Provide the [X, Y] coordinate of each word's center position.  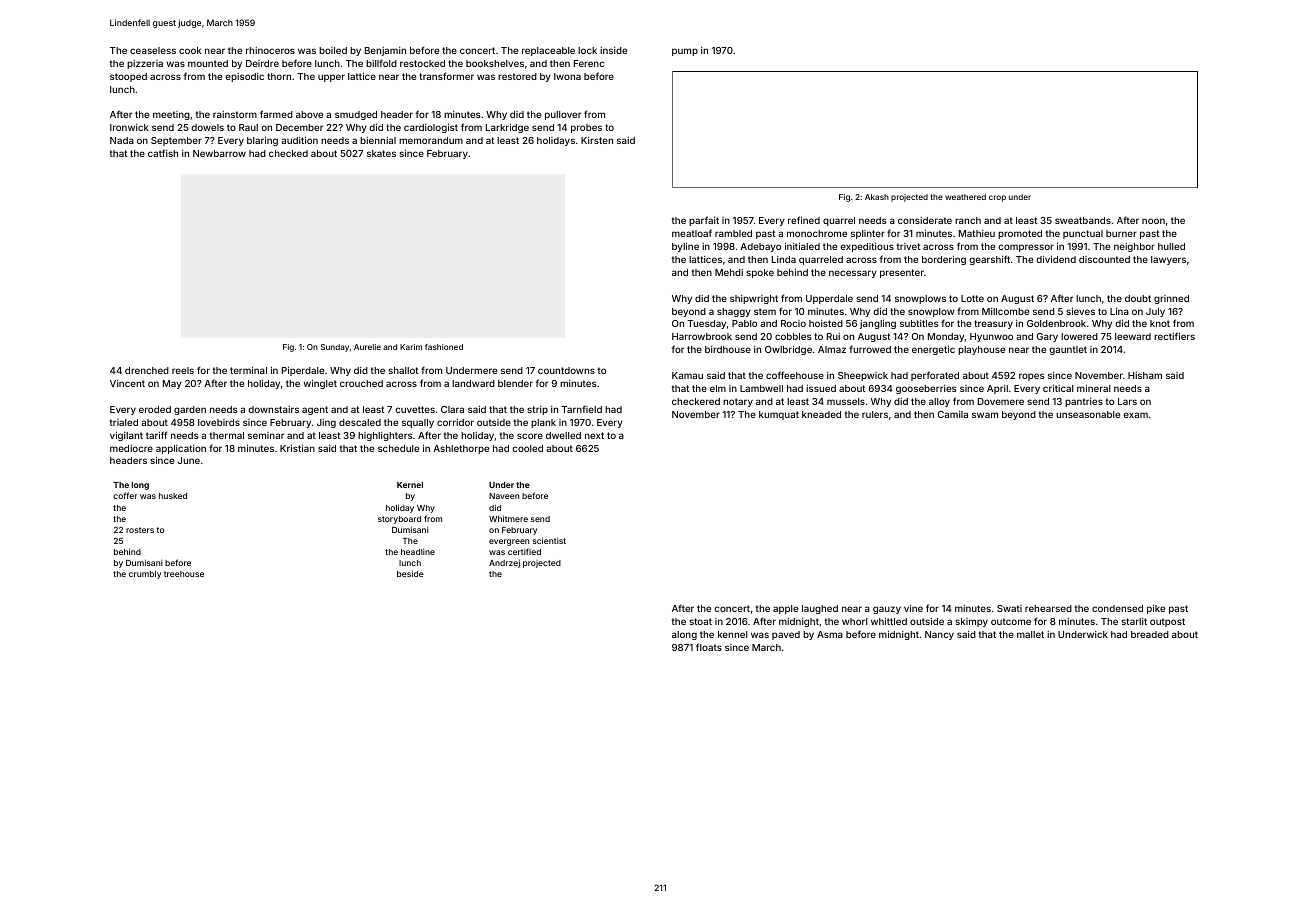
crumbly [145, 575]
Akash [877, 197]
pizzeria [145, 64]
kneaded [821, 414]
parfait [704, 221]
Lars [1127, 401]
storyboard [399, 520]
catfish [163, 153]
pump [685, 52]
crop [997, 198]
